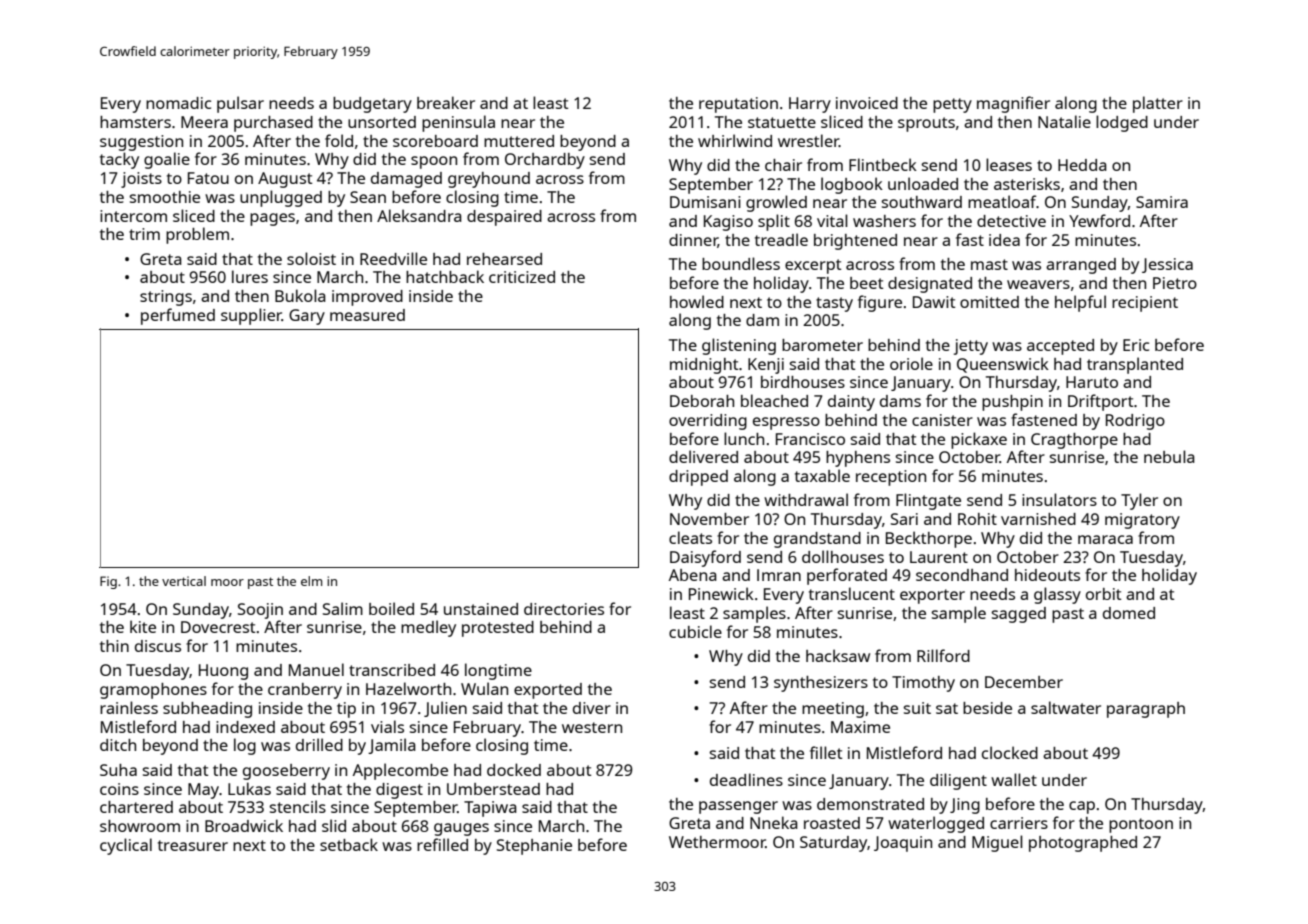  I want to click on petty, so click(952, 105).
